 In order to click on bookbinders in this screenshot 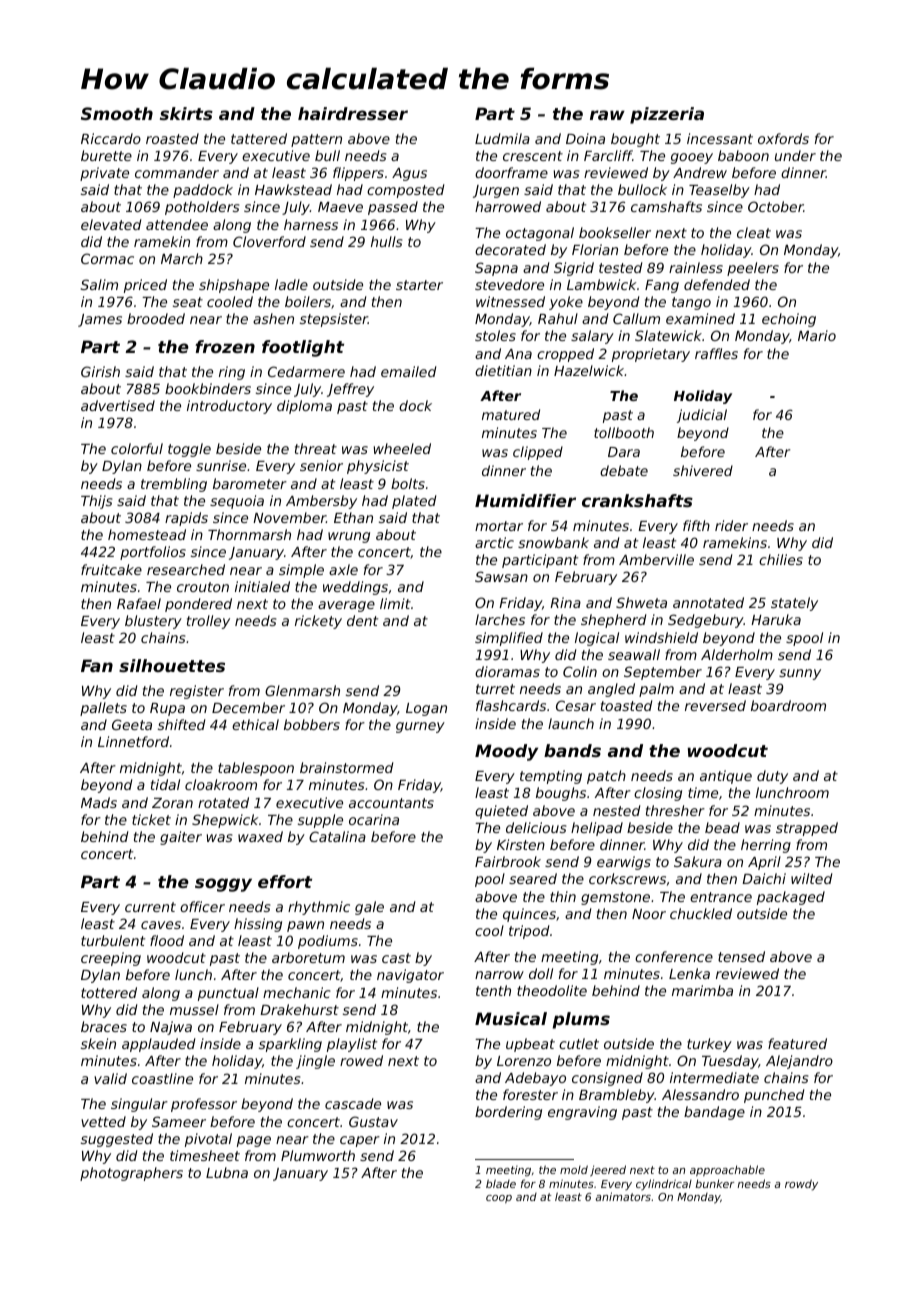, I will do `click(208, 388)`.
